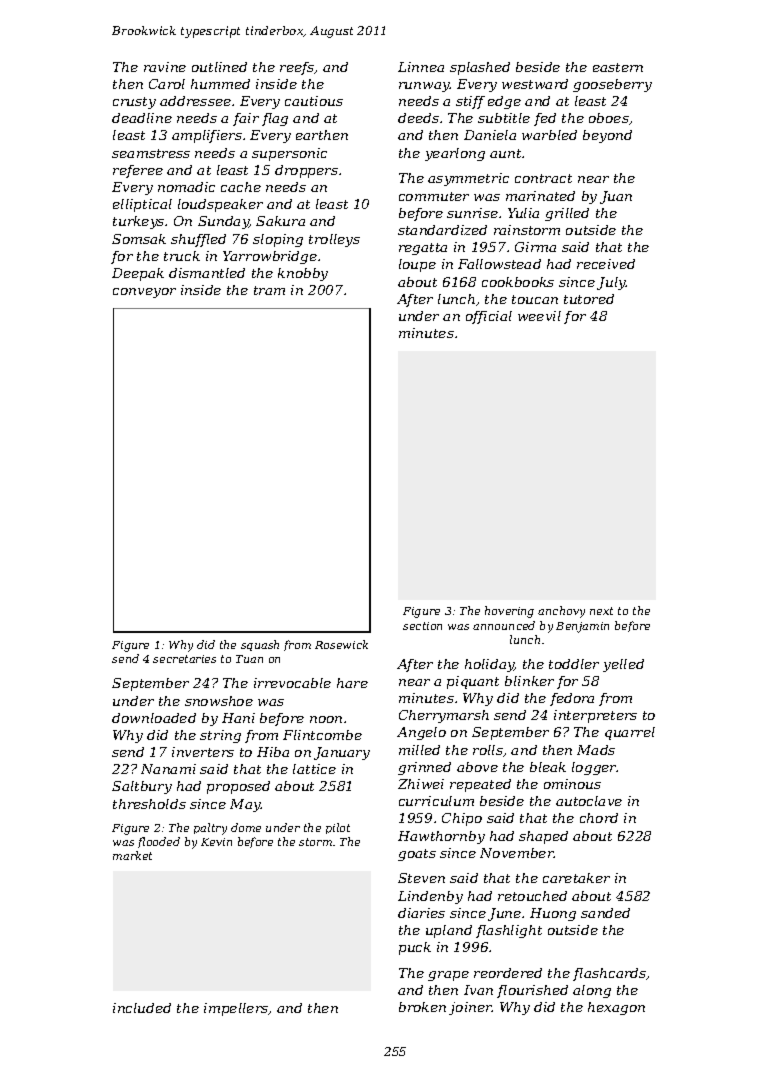 The image size is (769, 1091). Describe the element at coordinates (238, 787) in the page. I see `proposed` at that location.
